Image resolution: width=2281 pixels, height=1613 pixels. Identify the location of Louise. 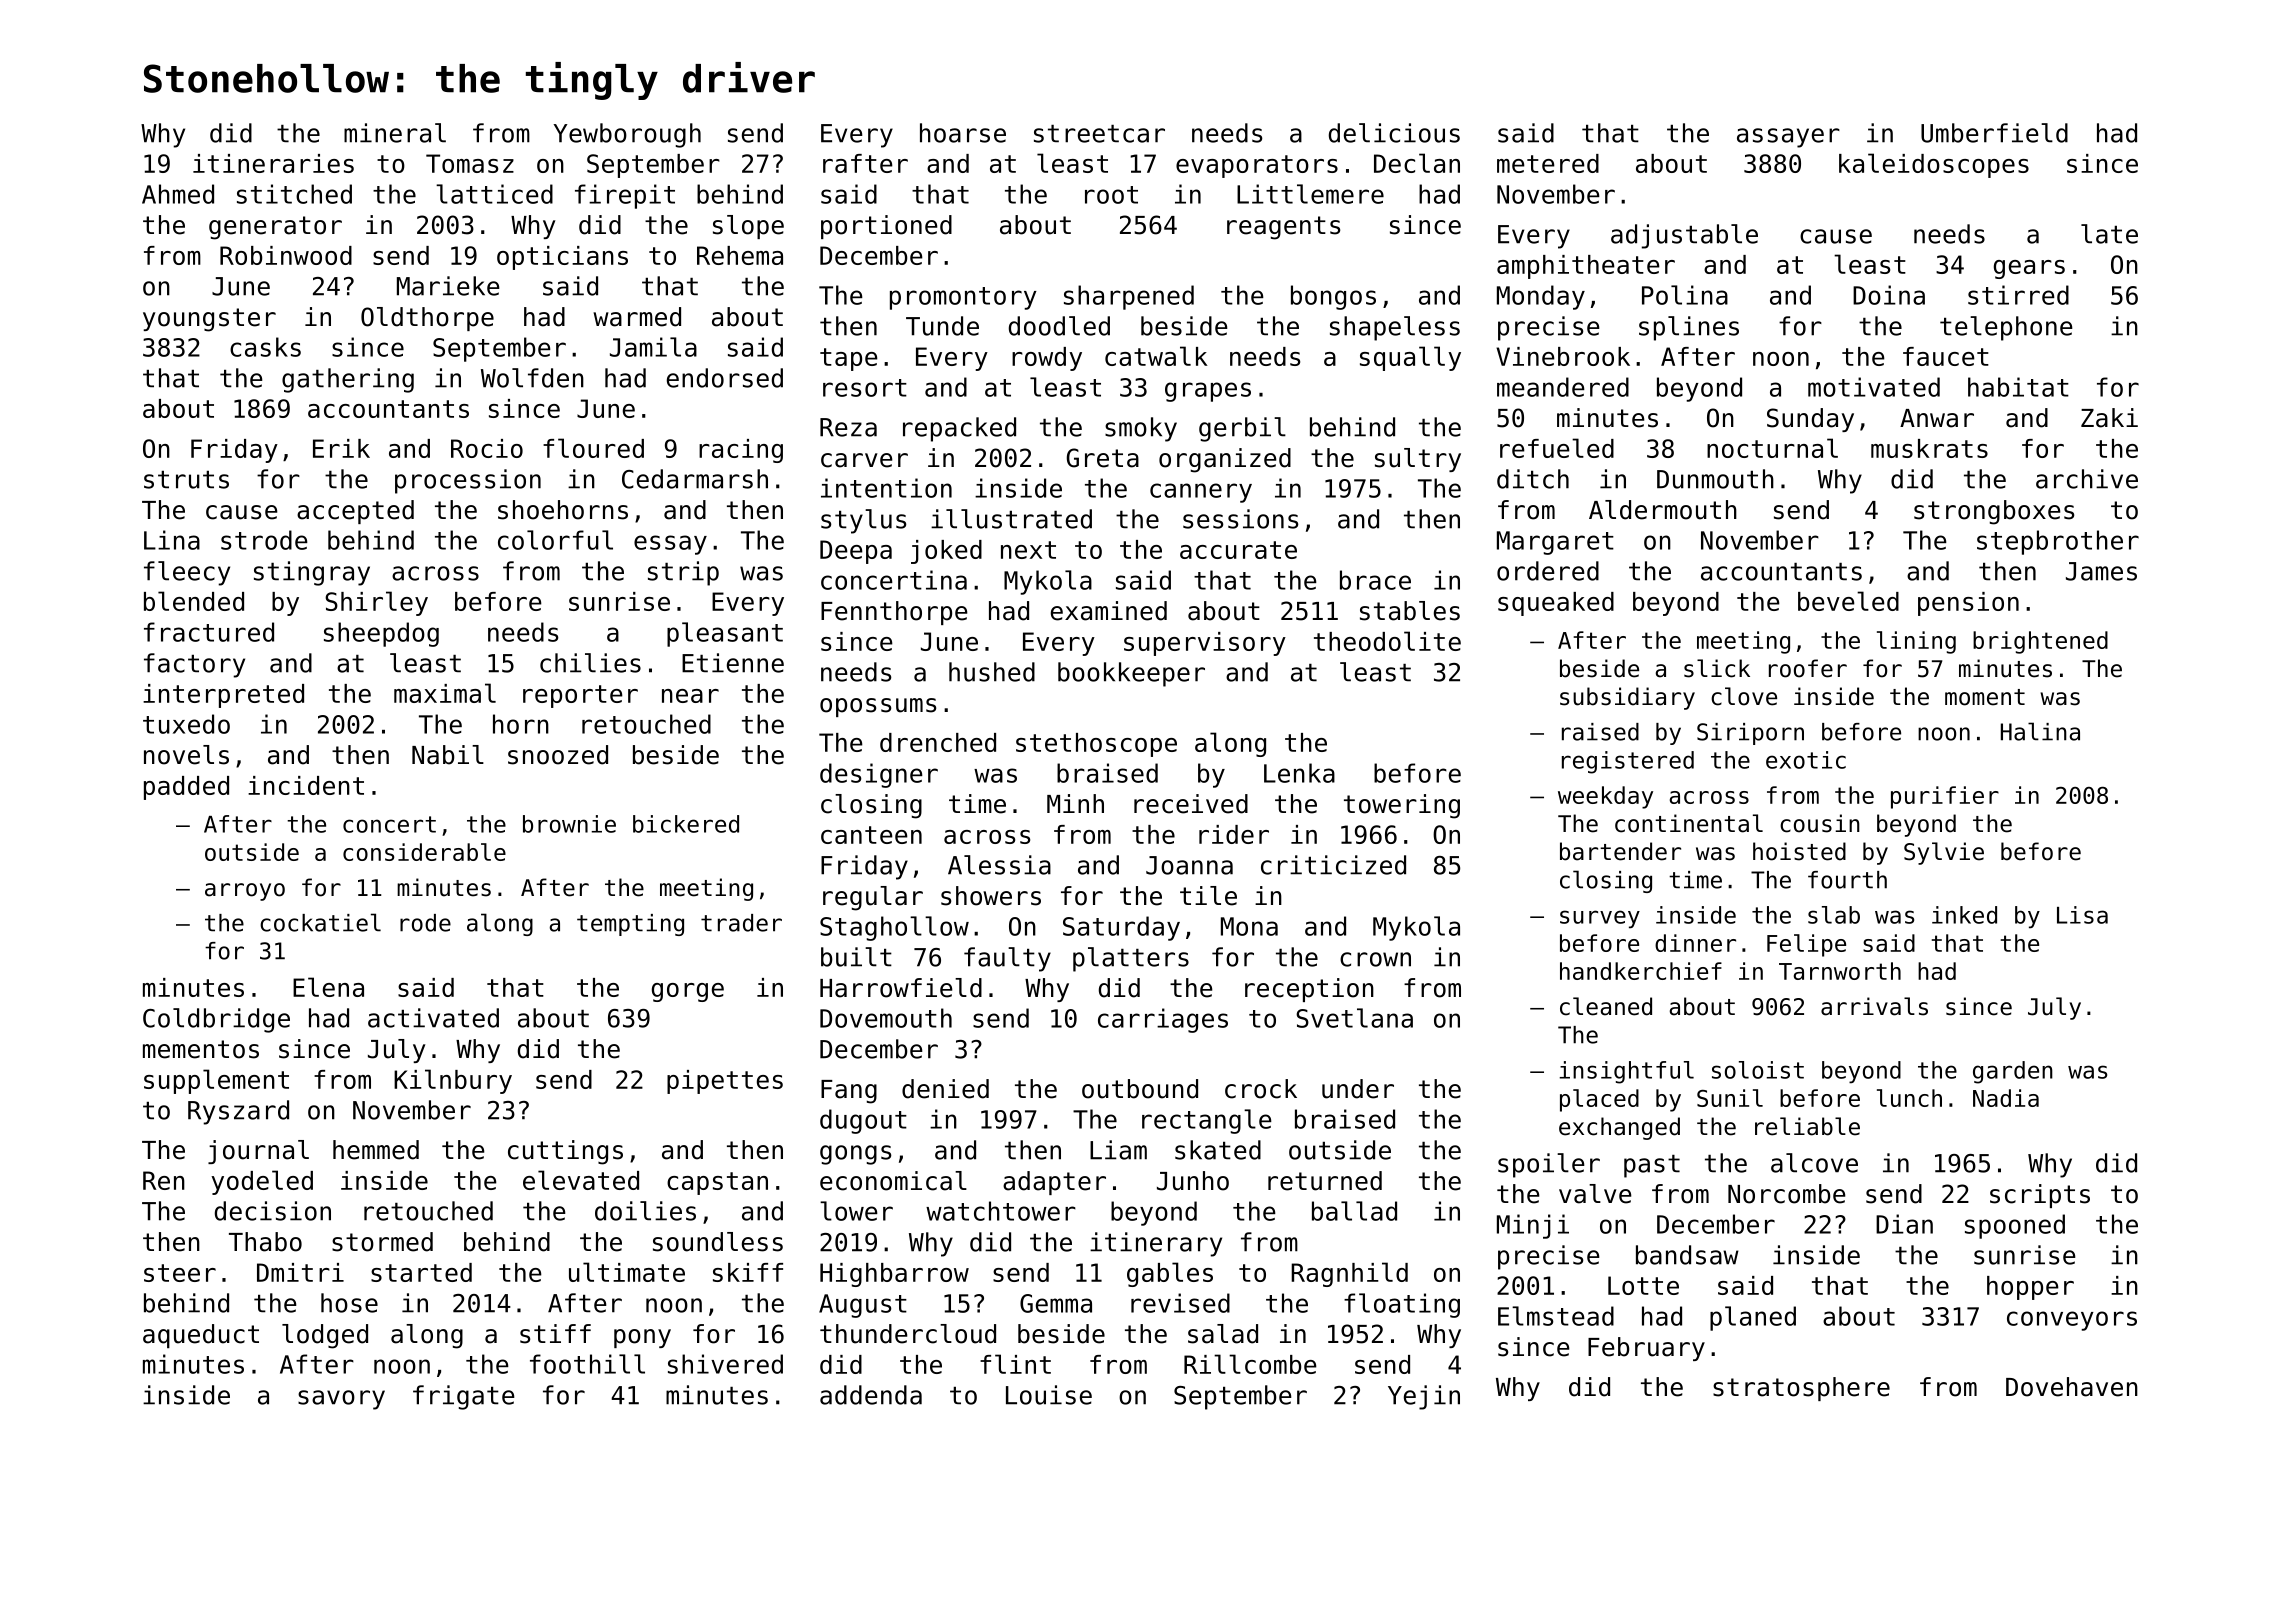
(1049, 1395).
